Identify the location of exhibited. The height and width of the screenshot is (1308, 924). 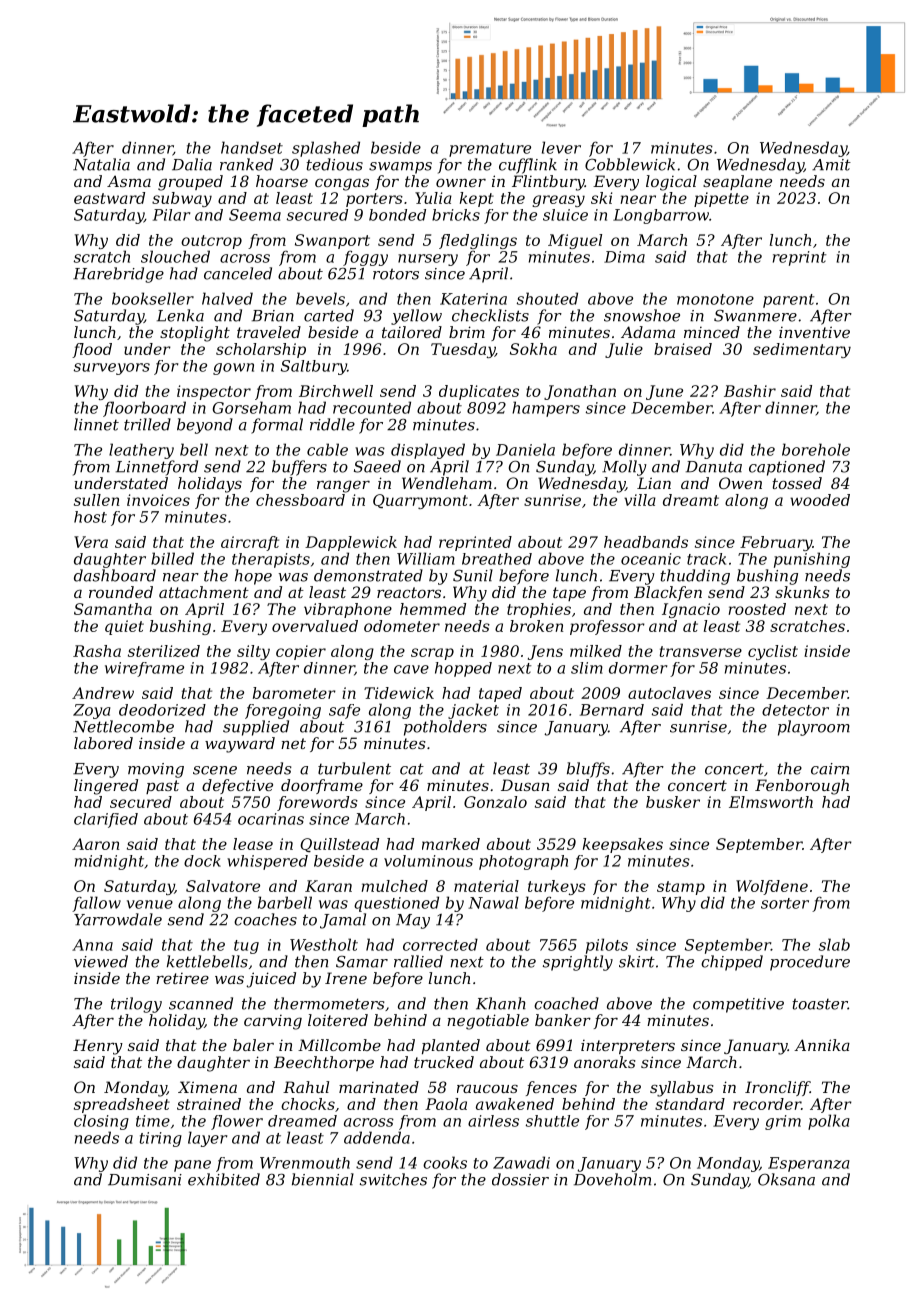
(224, 1179).
